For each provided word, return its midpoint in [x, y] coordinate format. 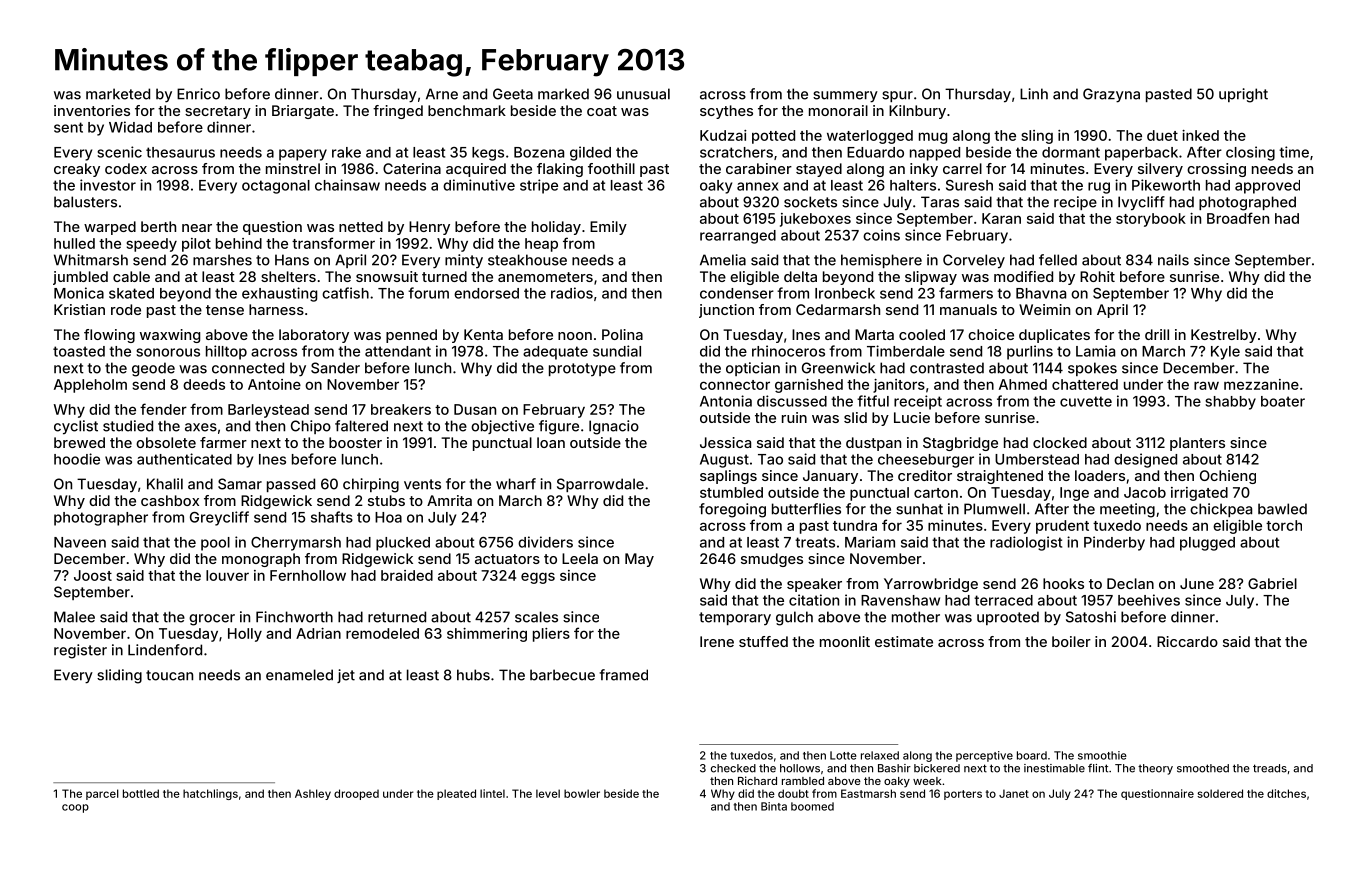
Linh [1034, 94]
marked [563, 94]
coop [75, 808]
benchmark [467, 110]
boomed [812, 806]
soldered [1220, 793]
